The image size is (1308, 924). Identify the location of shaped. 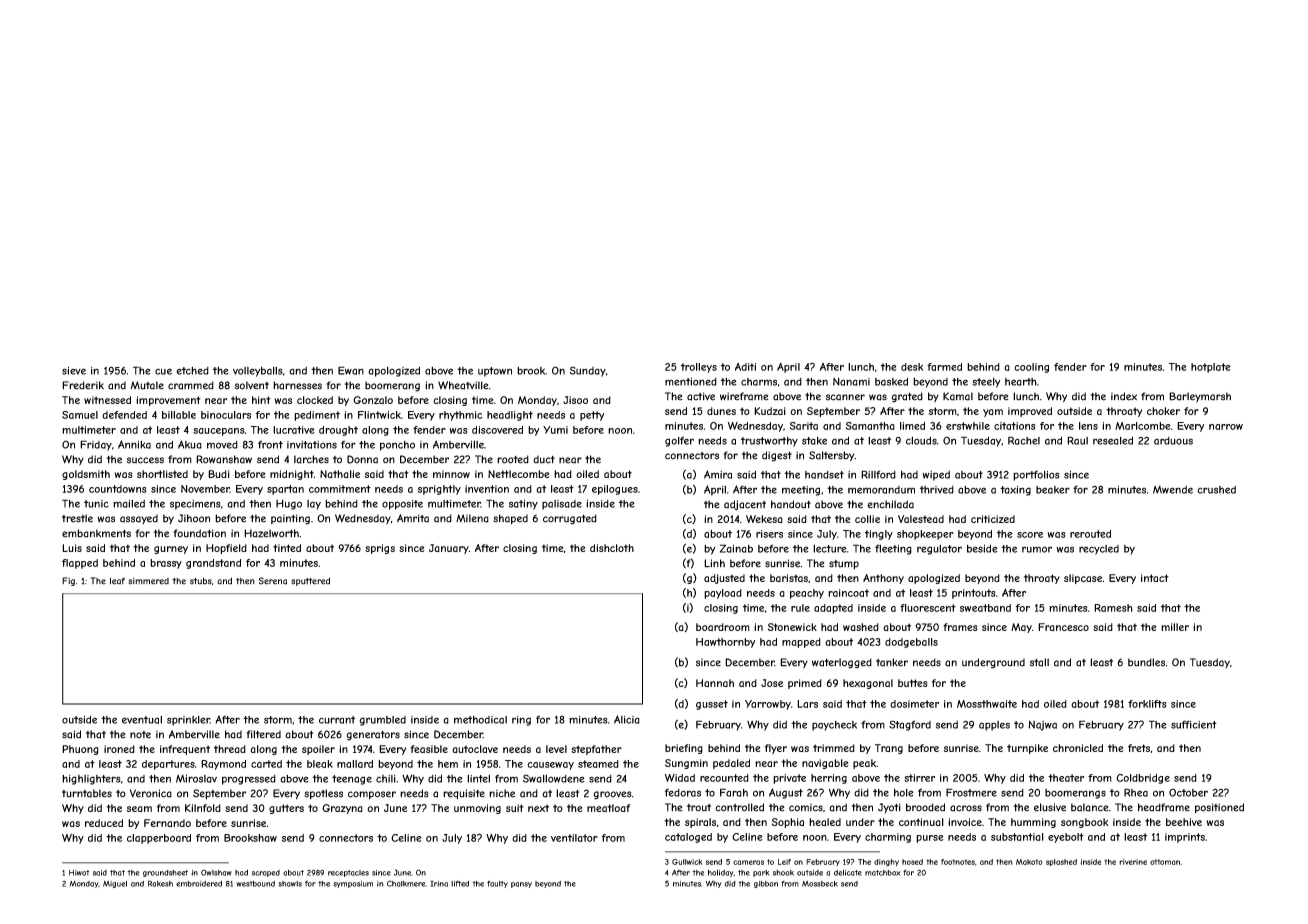
(510, 519).
